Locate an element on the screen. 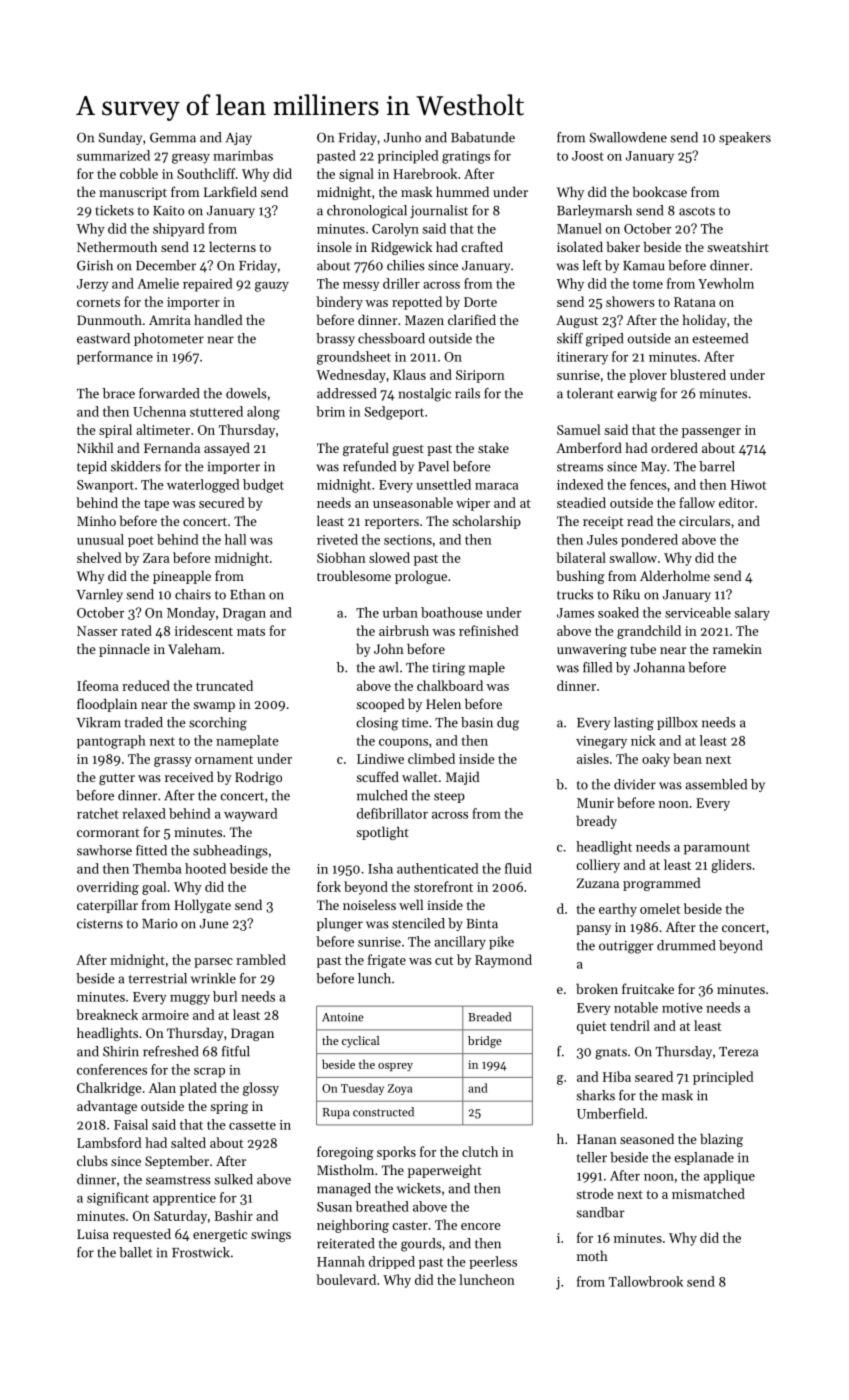 This screenshot has width=849, height=1400. Larkfield is located at coordinates (230, 191).
